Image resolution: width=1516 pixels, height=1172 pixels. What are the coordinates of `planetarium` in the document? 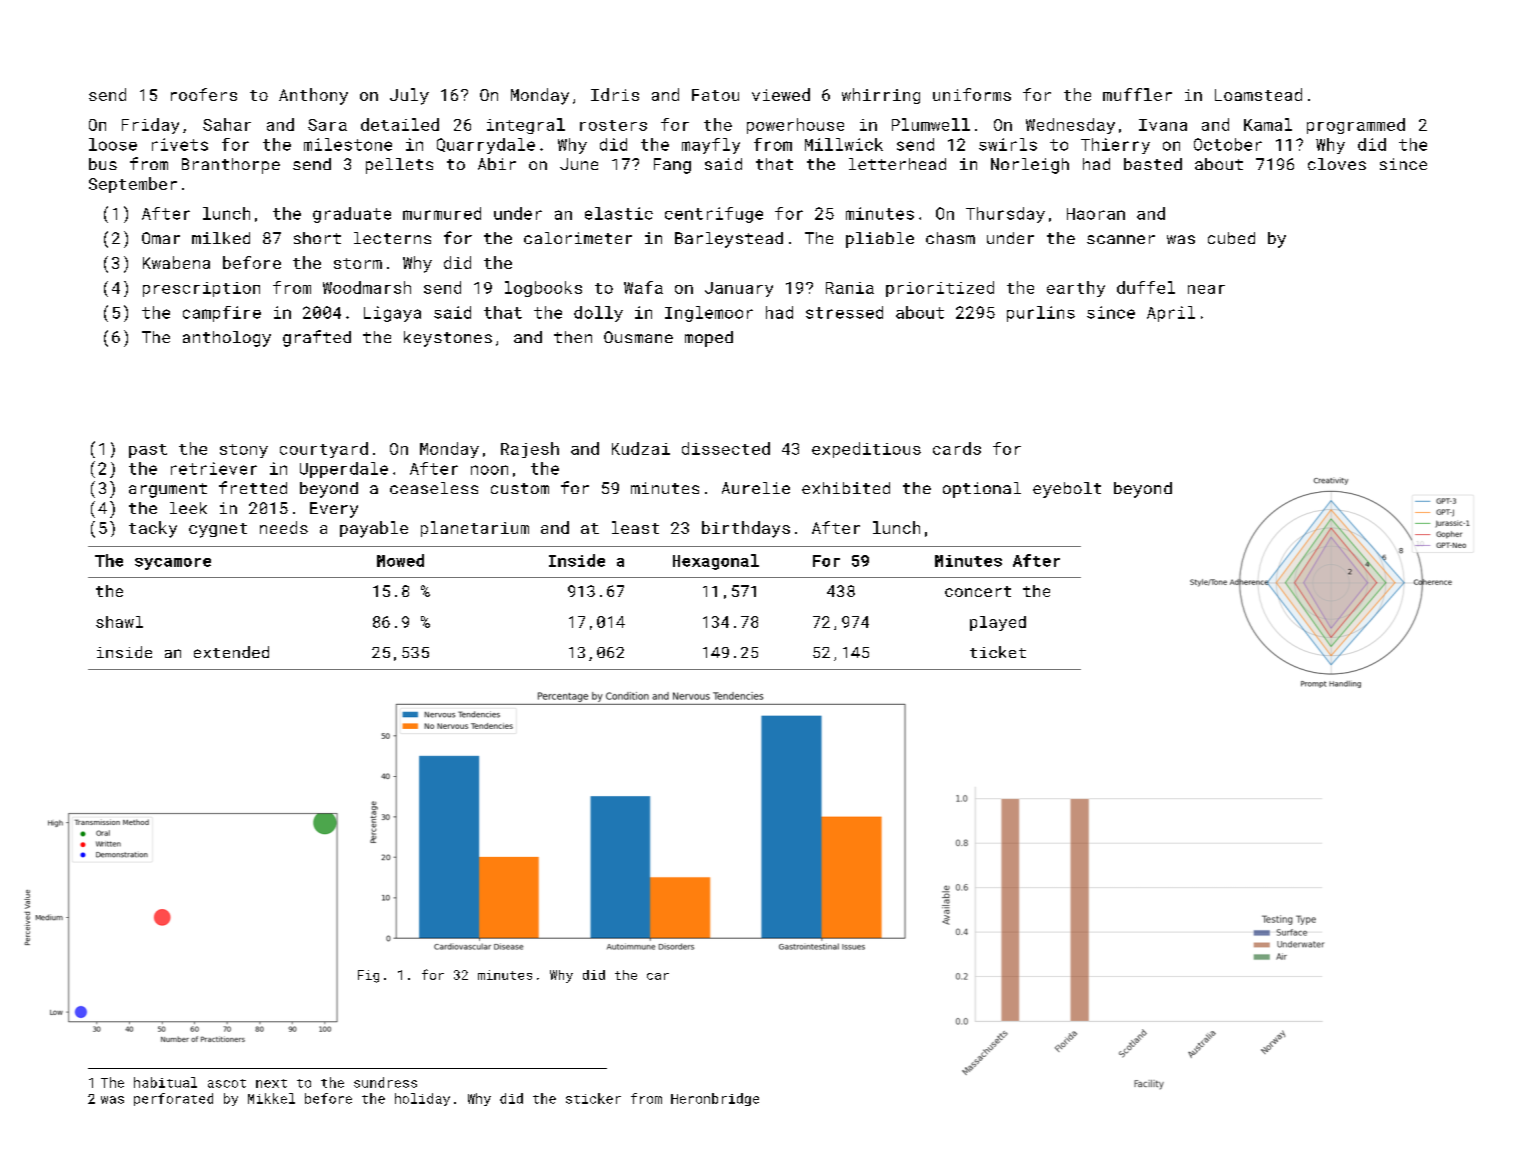 It's located at (475, 529).
